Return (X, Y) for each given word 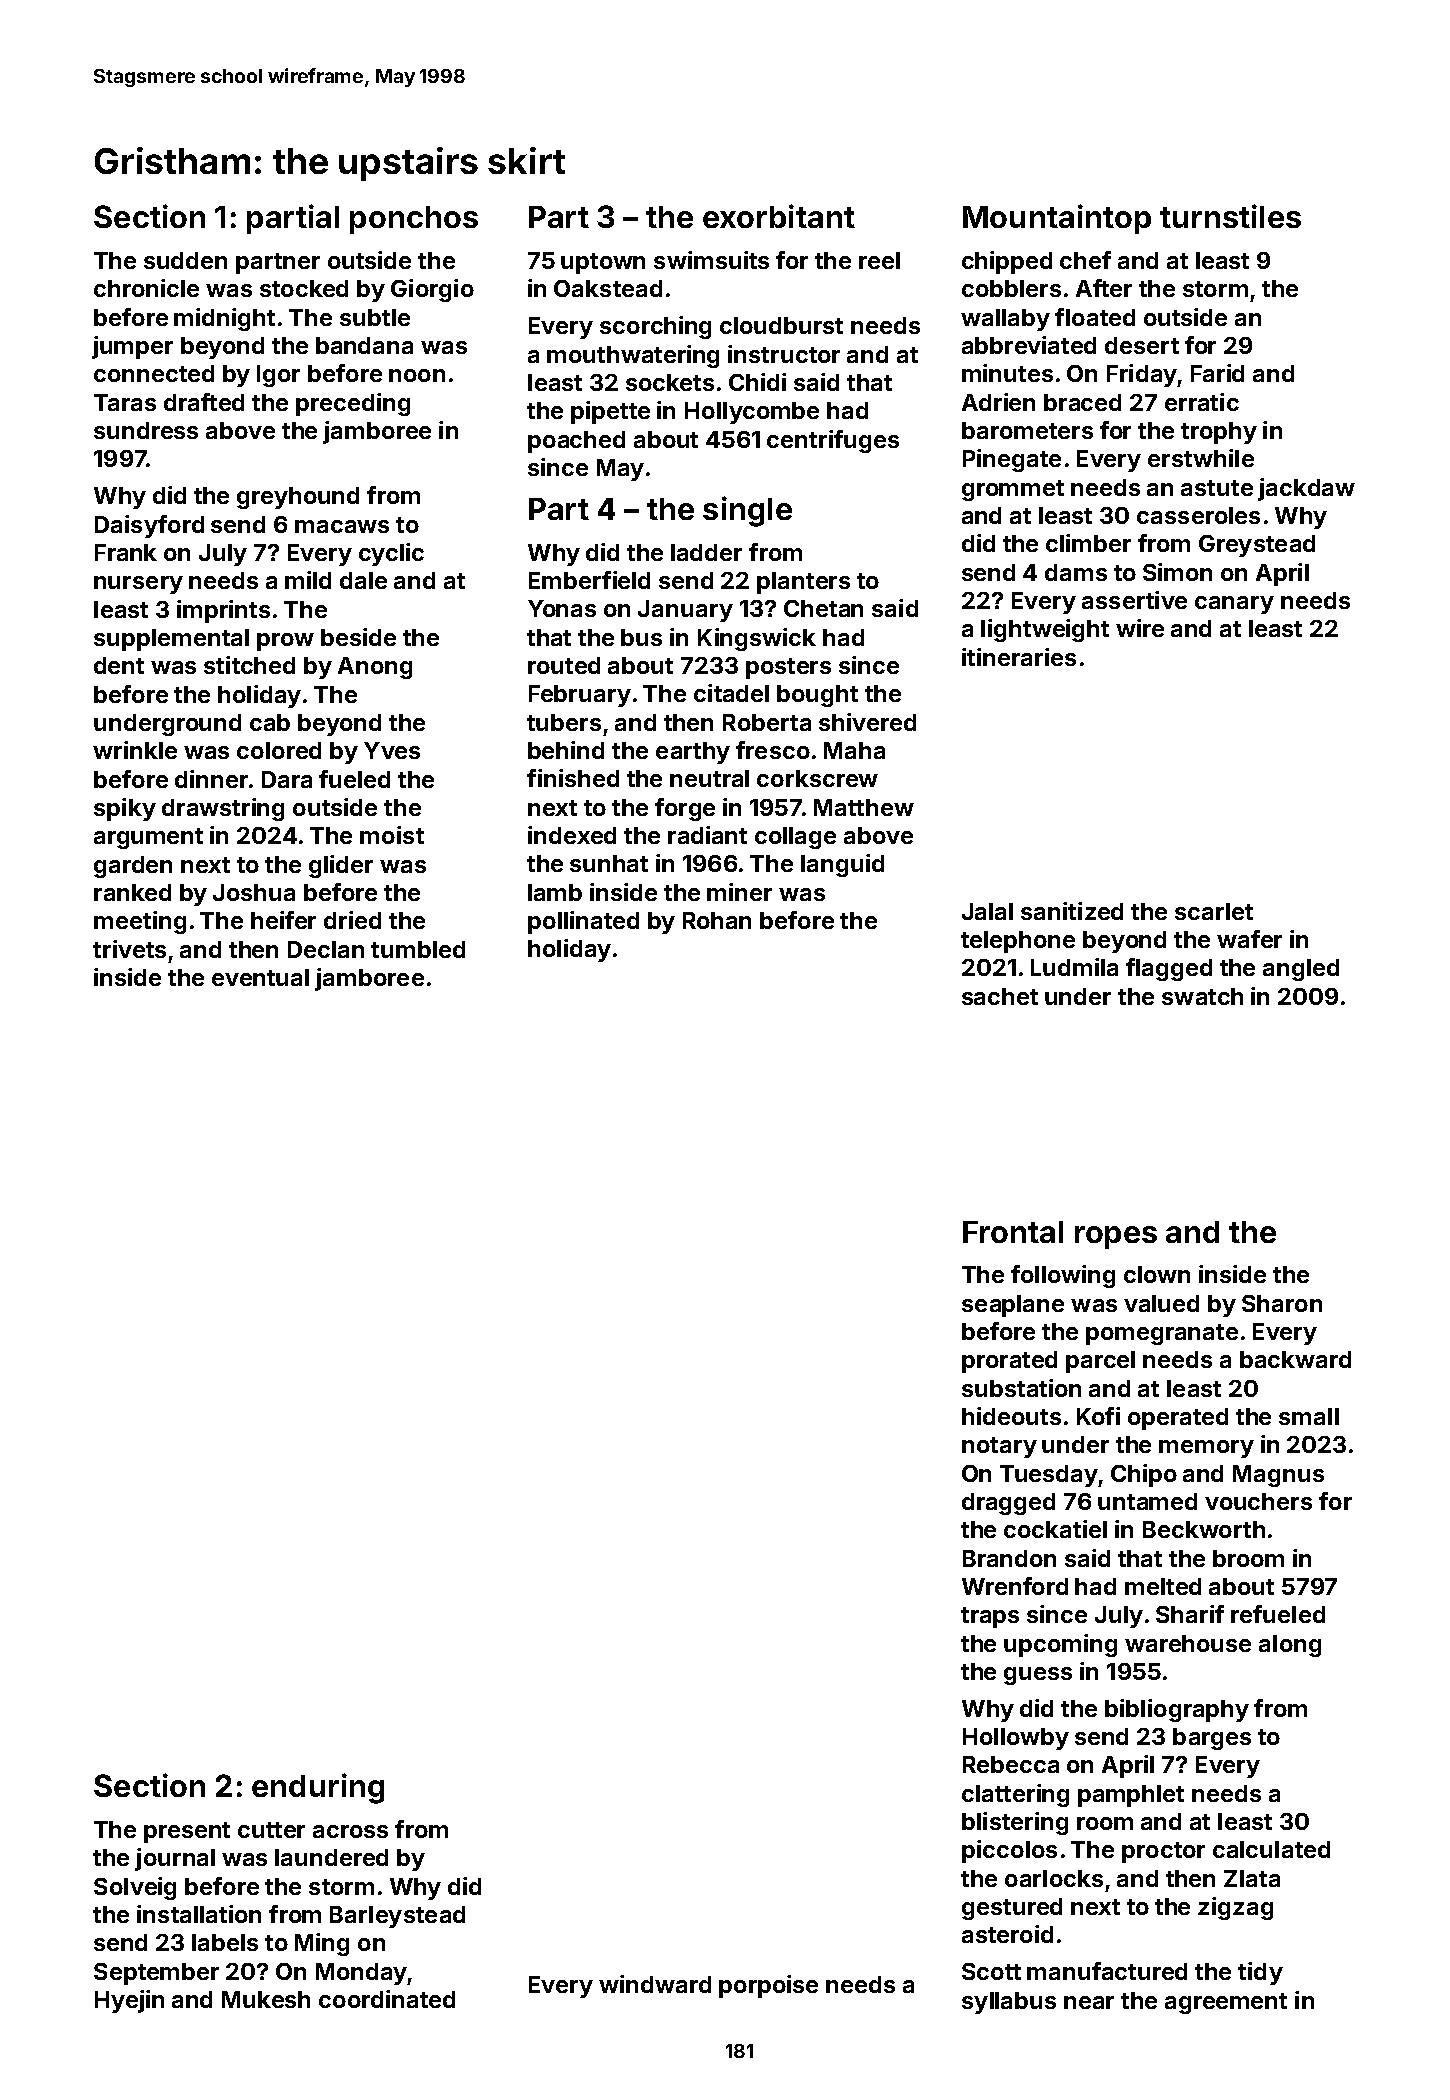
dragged (1008, 1504)
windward (655, 1984)
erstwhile (1201, 458)
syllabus (1009, 2003)
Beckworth (1204, 1529)
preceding (353, 404)
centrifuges (833, 441)
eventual (260, 977)
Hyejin (129, 2001)
